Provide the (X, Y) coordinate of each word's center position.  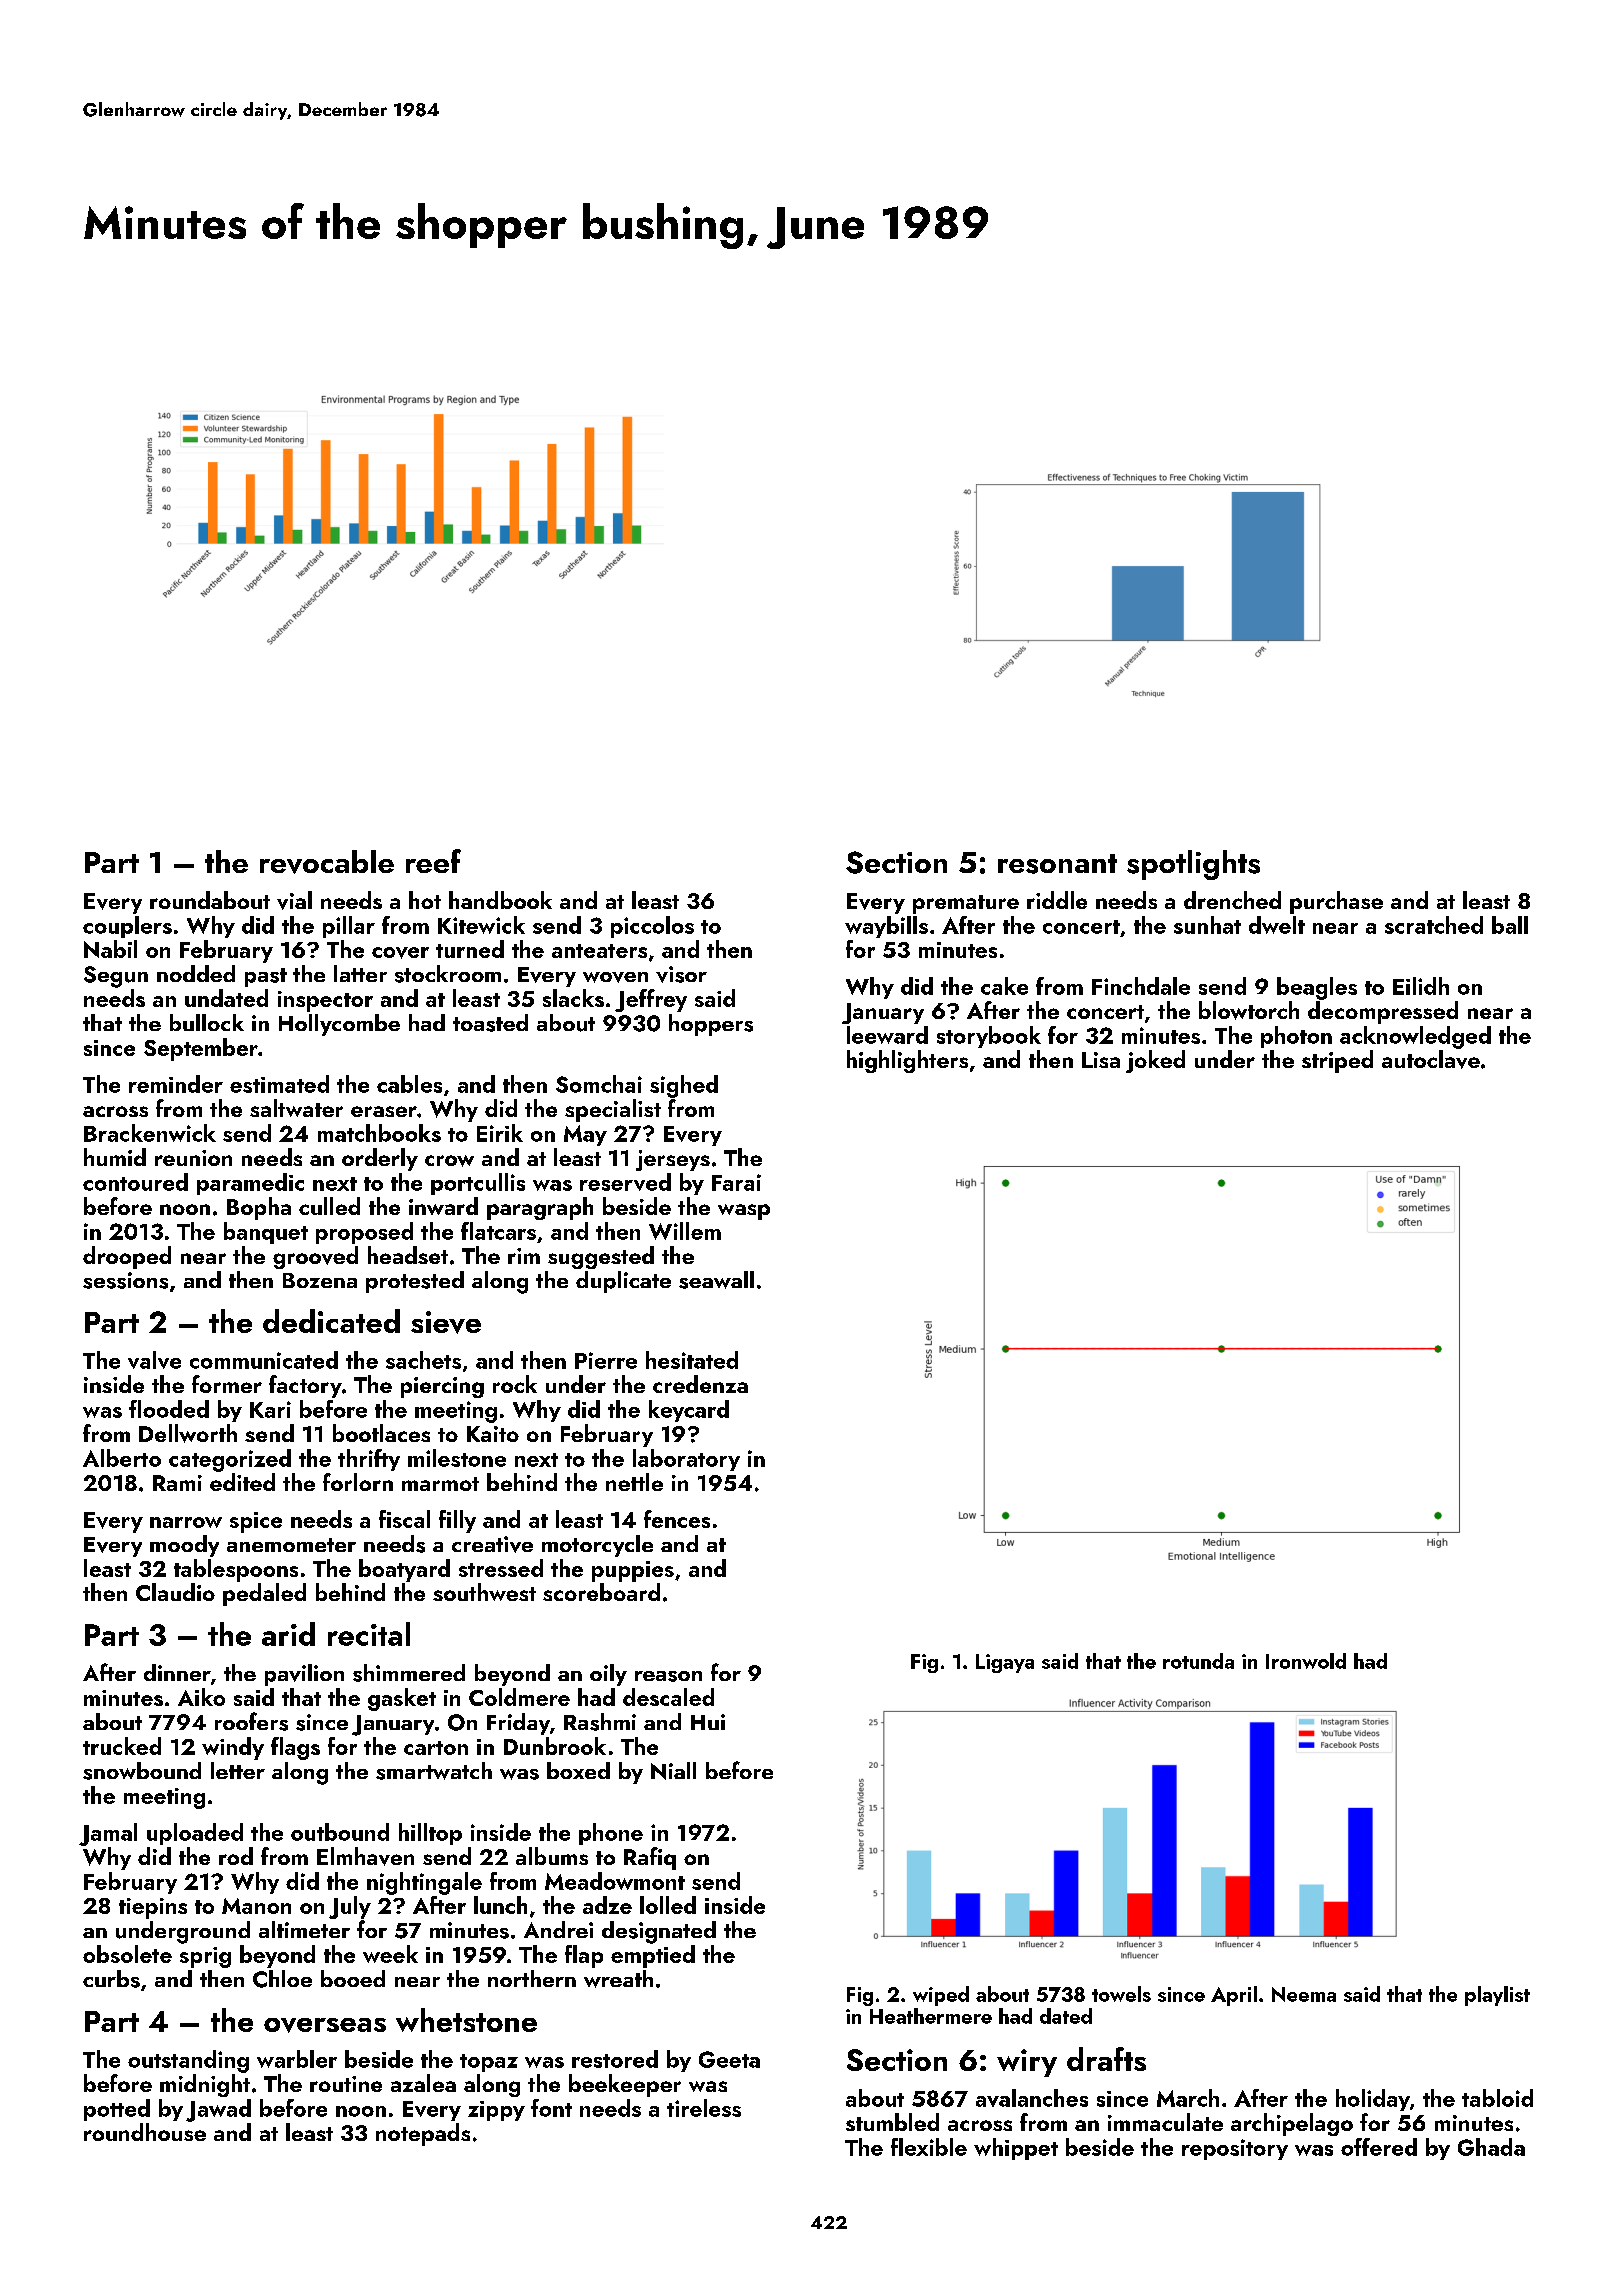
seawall (716, 1280)
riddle (1057, 900)
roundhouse (145, 2132)
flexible (929, 2147)
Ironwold (1306, 1661)
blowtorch (1249, 1010)
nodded (196, 973)
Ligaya (1005, 1663)
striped (1337, 1061)
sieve (446, 1322)
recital (369, 1634)
